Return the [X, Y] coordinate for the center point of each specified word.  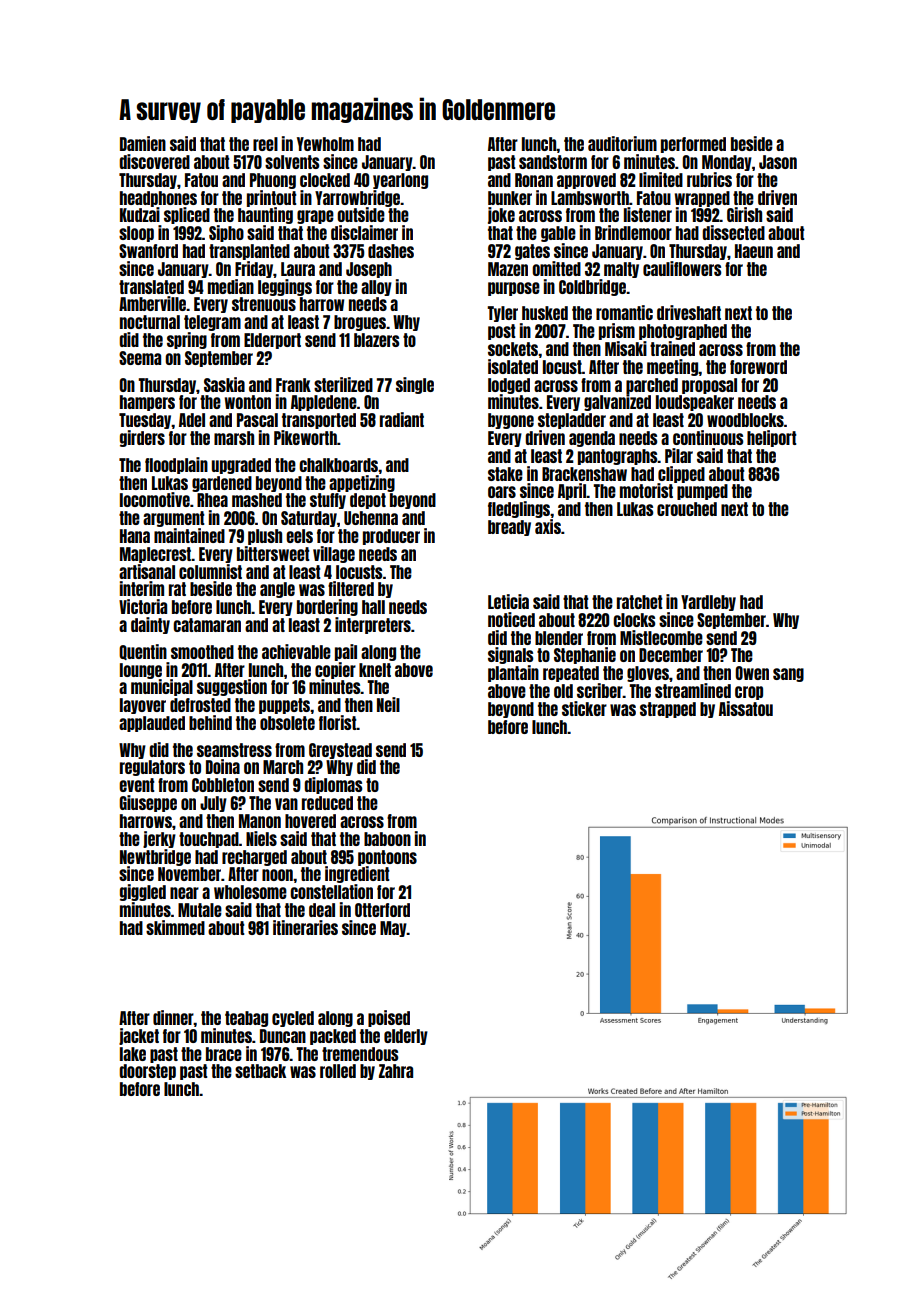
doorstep [147, 1072]
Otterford [382, 910]
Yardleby [708, 603]
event [136, 785]
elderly [406, 1037]
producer [391, 537]
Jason [778, 162]
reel [265, 144]
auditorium [622, 143]
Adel [192, 420]
